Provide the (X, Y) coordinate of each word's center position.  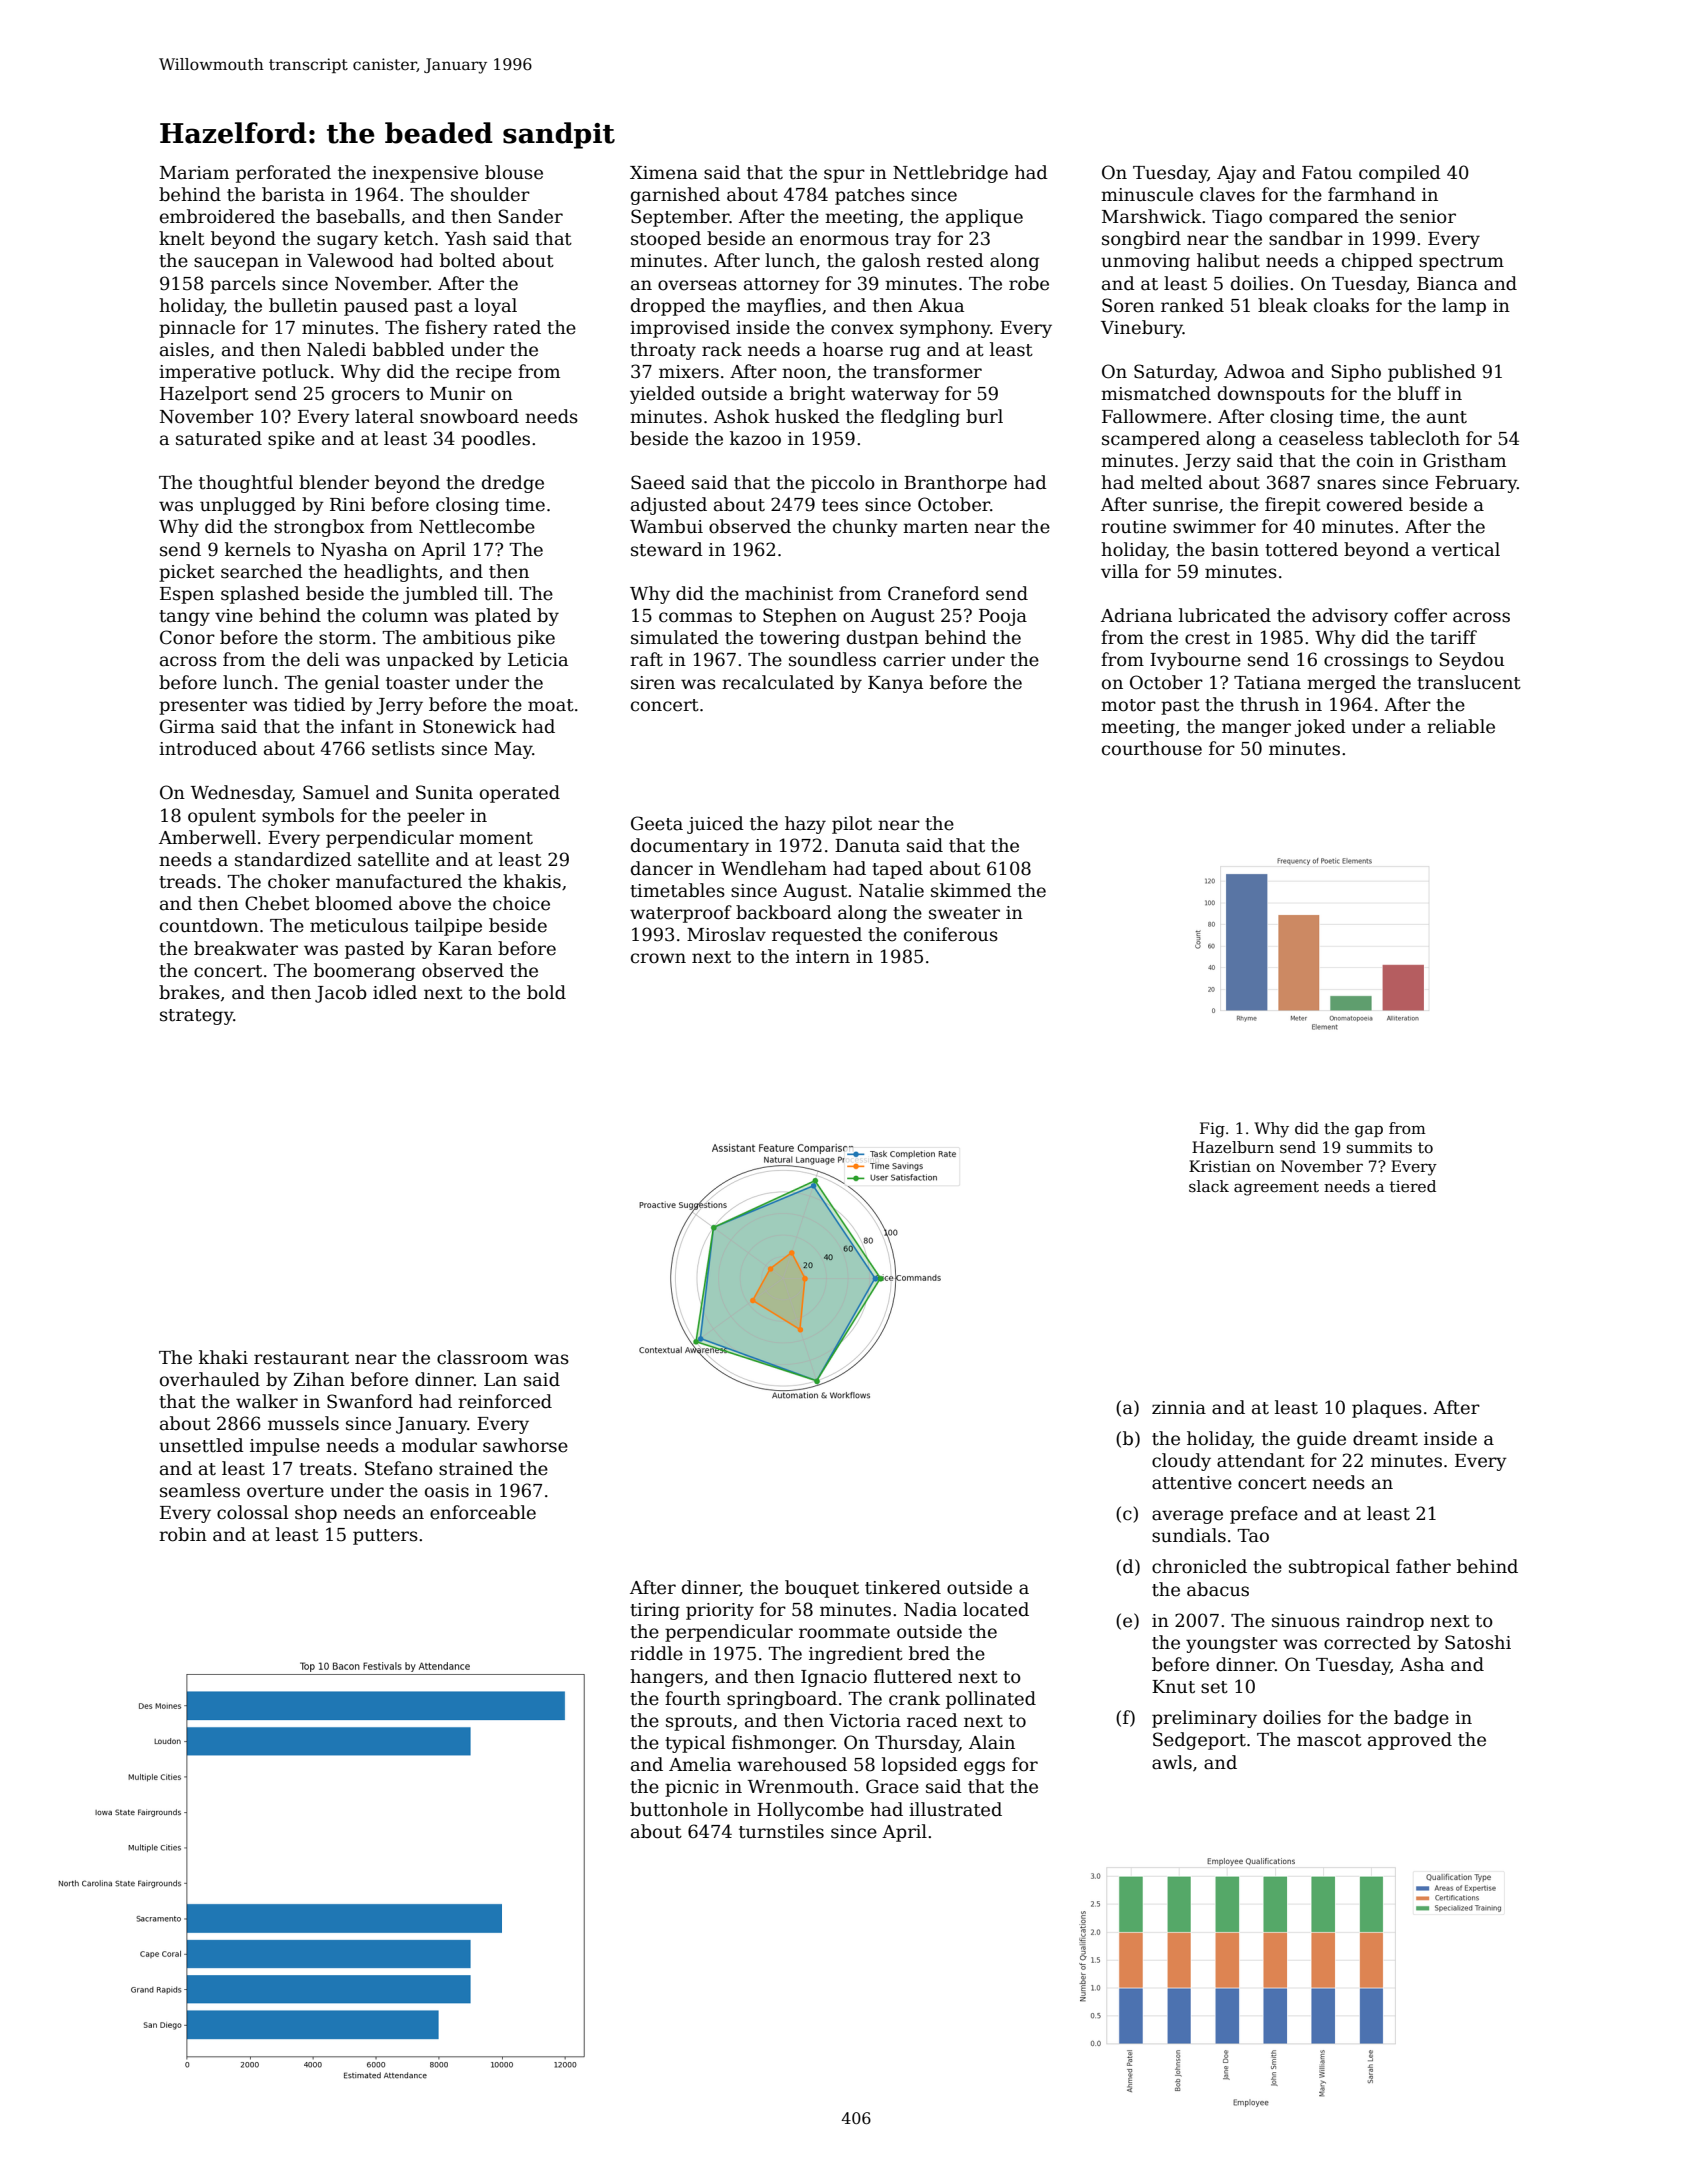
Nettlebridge (950, 174)
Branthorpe (955, 484)
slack (1209, 1186)
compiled (1400, 174)
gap (1369, 1131)
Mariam (194, 173)
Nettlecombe (477, 526)
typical (695, 1744)
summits (1379, 1147)
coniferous (951, 934)
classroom (482, 1357)
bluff (1419, 393)
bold (546, 992)
